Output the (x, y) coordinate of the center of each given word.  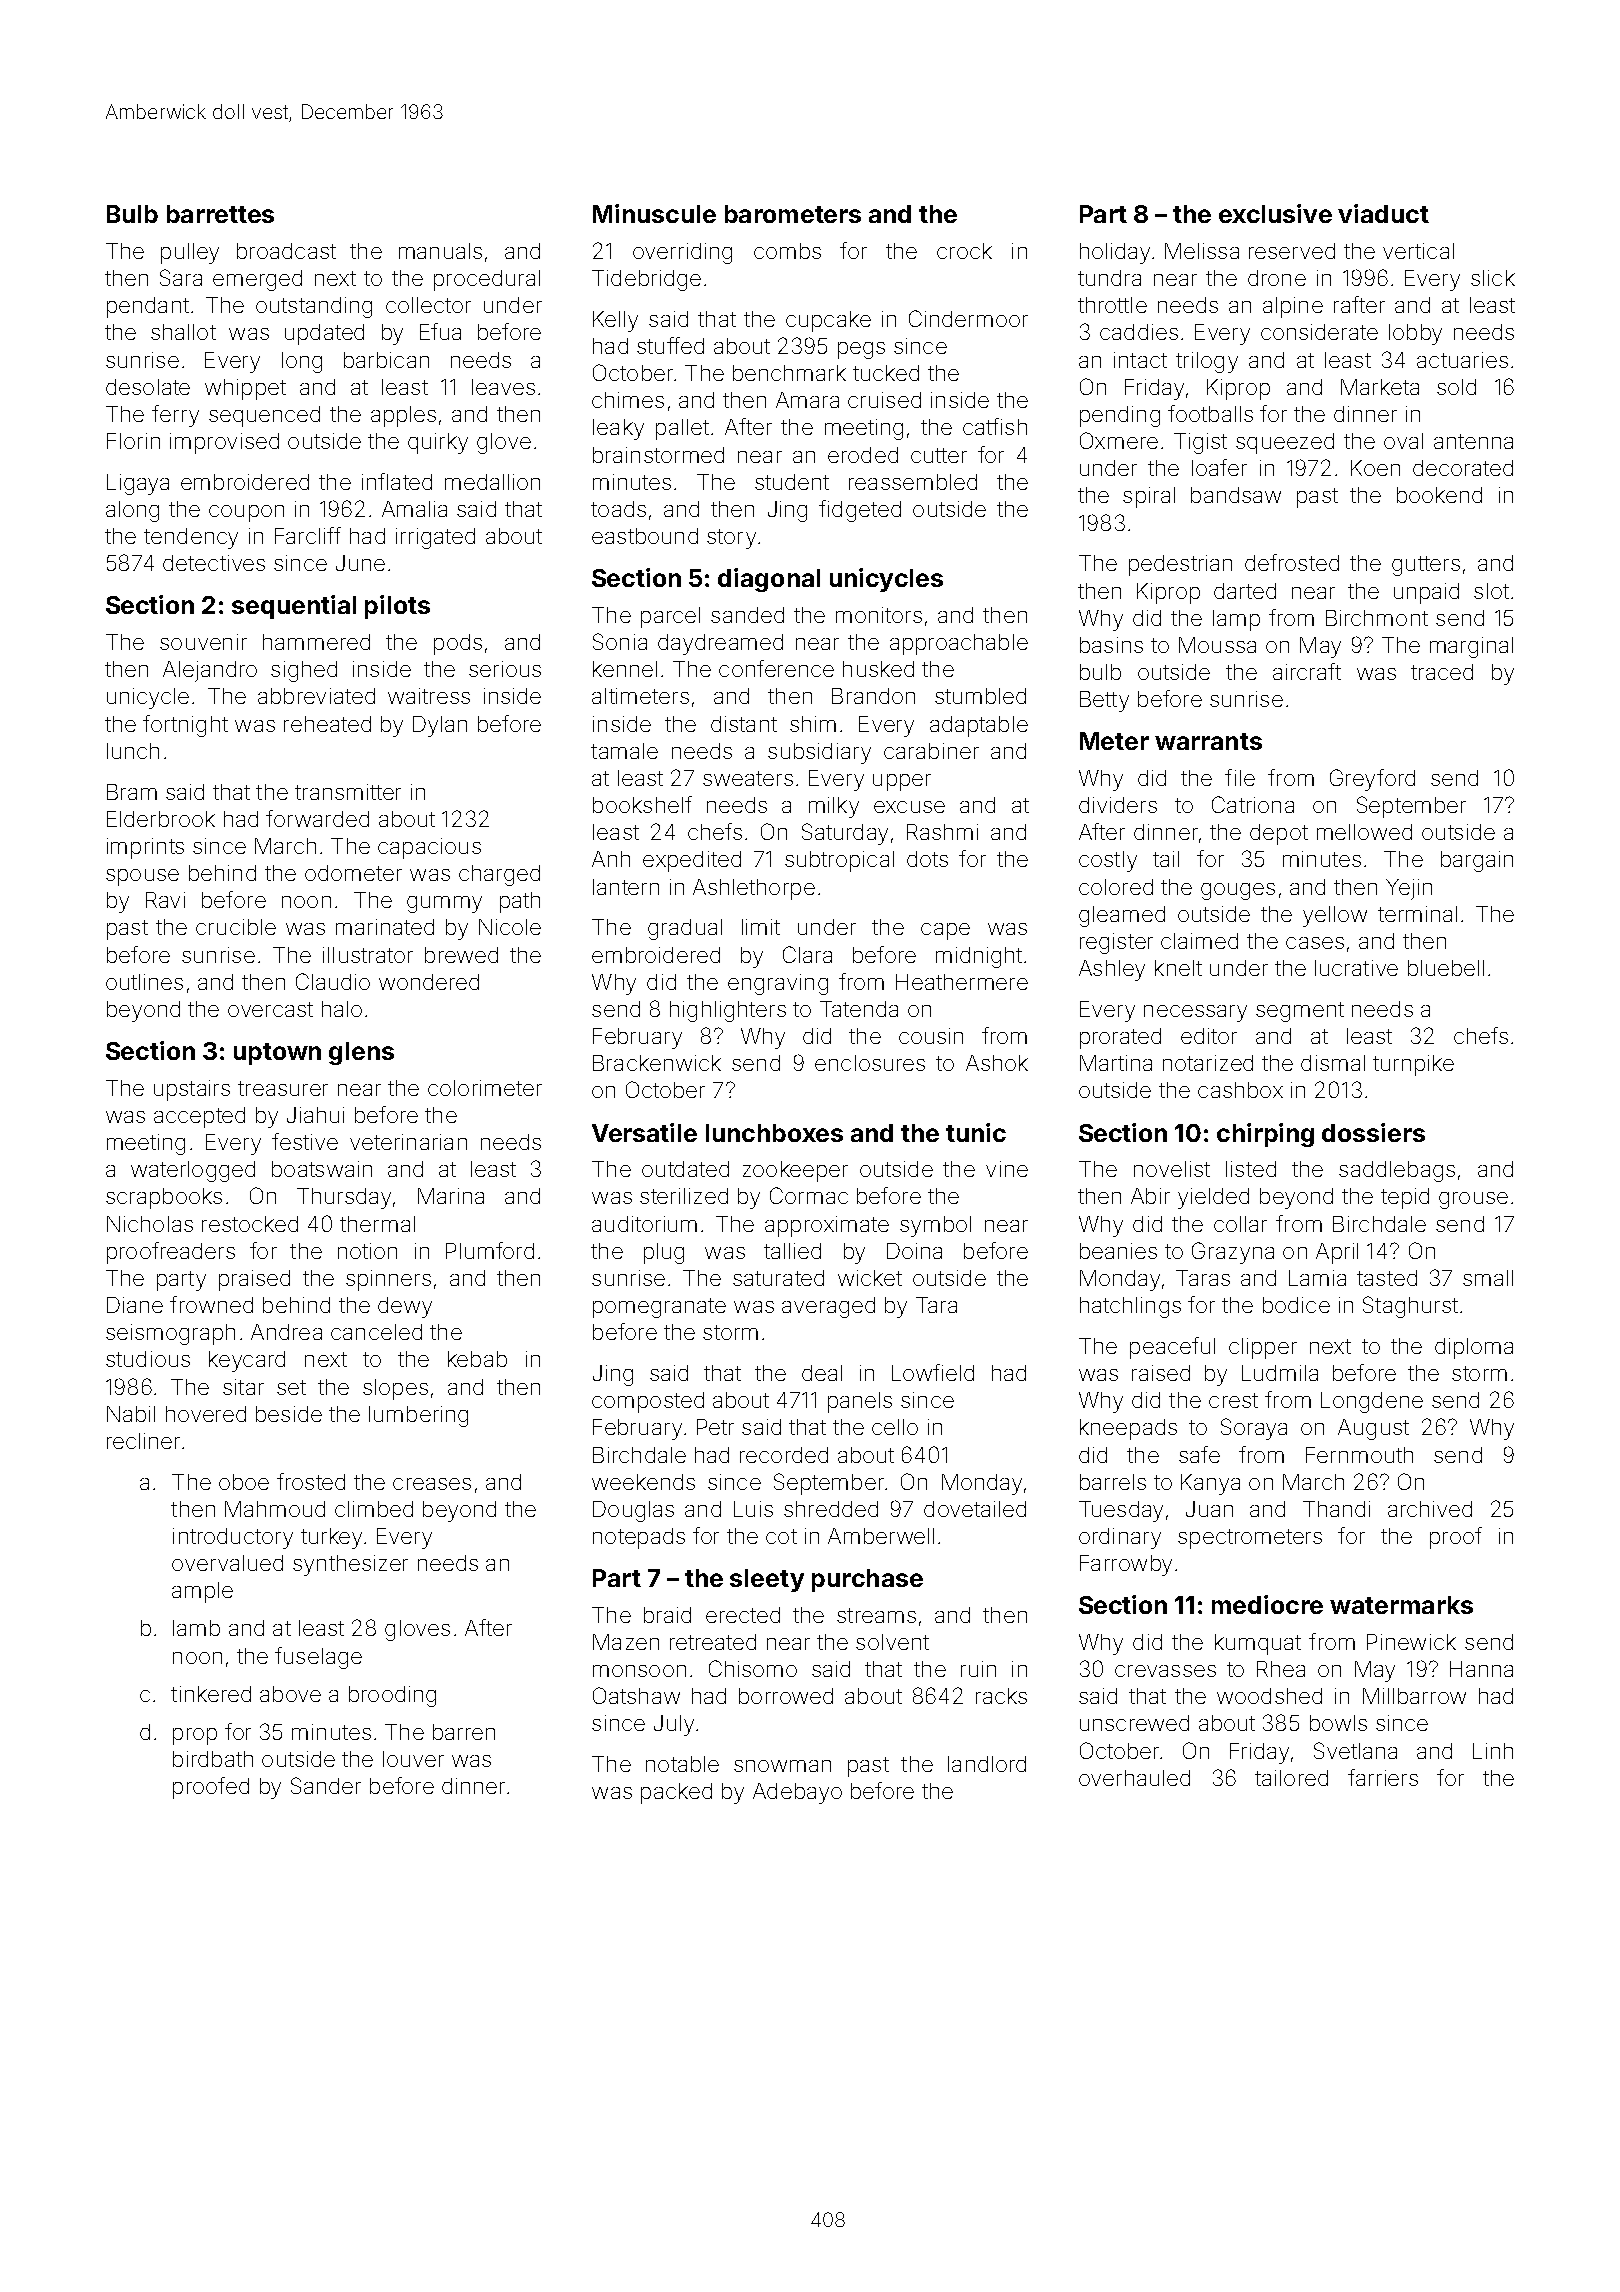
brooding (392, 1696)
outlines (144, 982)
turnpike (1413, 1065)
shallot (183, 332)
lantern (626, 887)
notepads (639, 1538)
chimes (628, 400)
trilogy (1207, 362)
